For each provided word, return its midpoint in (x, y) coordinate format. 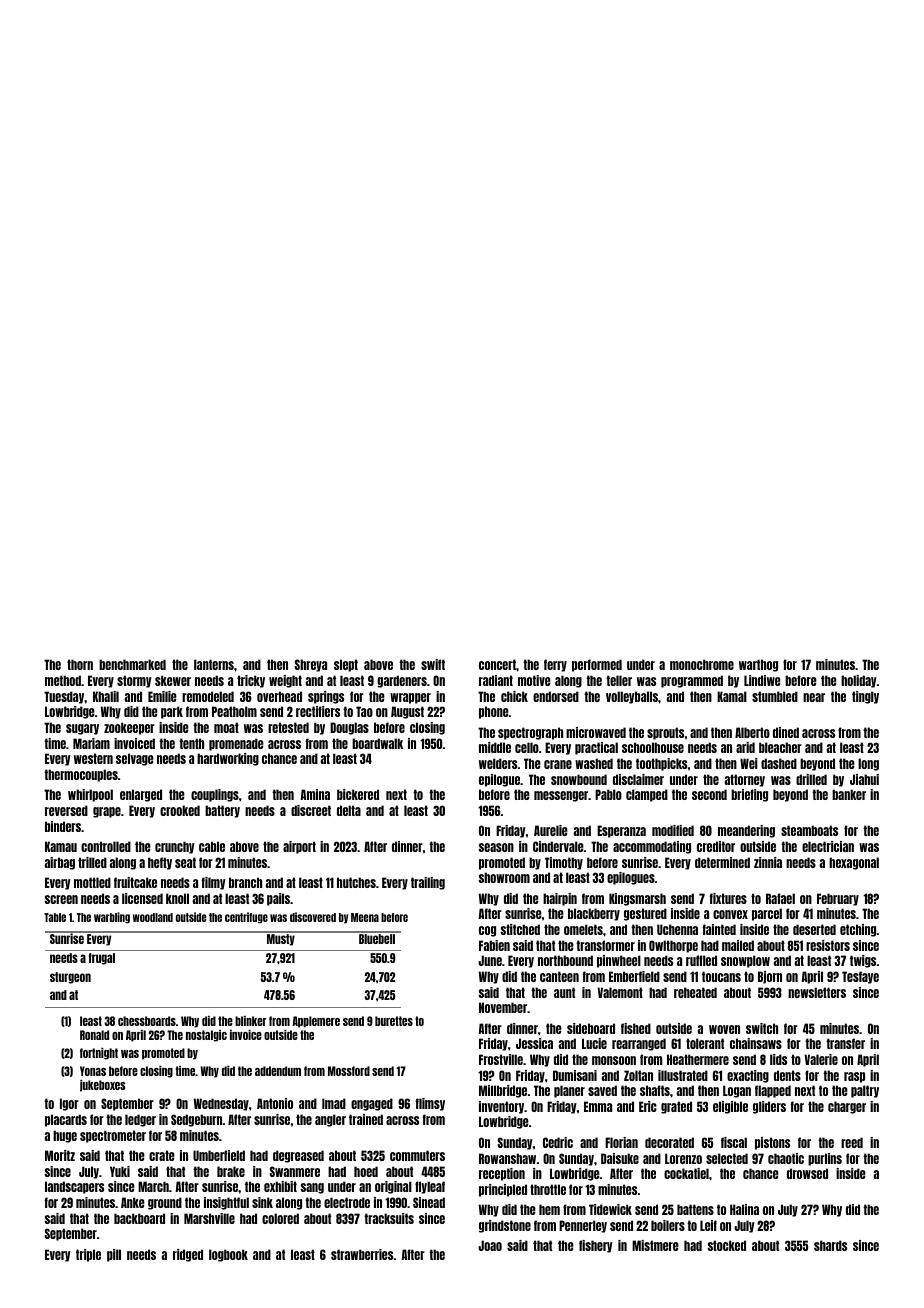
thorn (80, 664)
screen (61, 899)
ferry (555, 665)
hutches (356, 882)
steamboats (809, 830)
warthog (758, 665)
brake (231, 1171)
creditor (716, 846)
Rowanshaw (507, 1158)
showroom (504, 877)
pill (114, 1255)
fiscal (734, 1142)
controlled (106, 846)
